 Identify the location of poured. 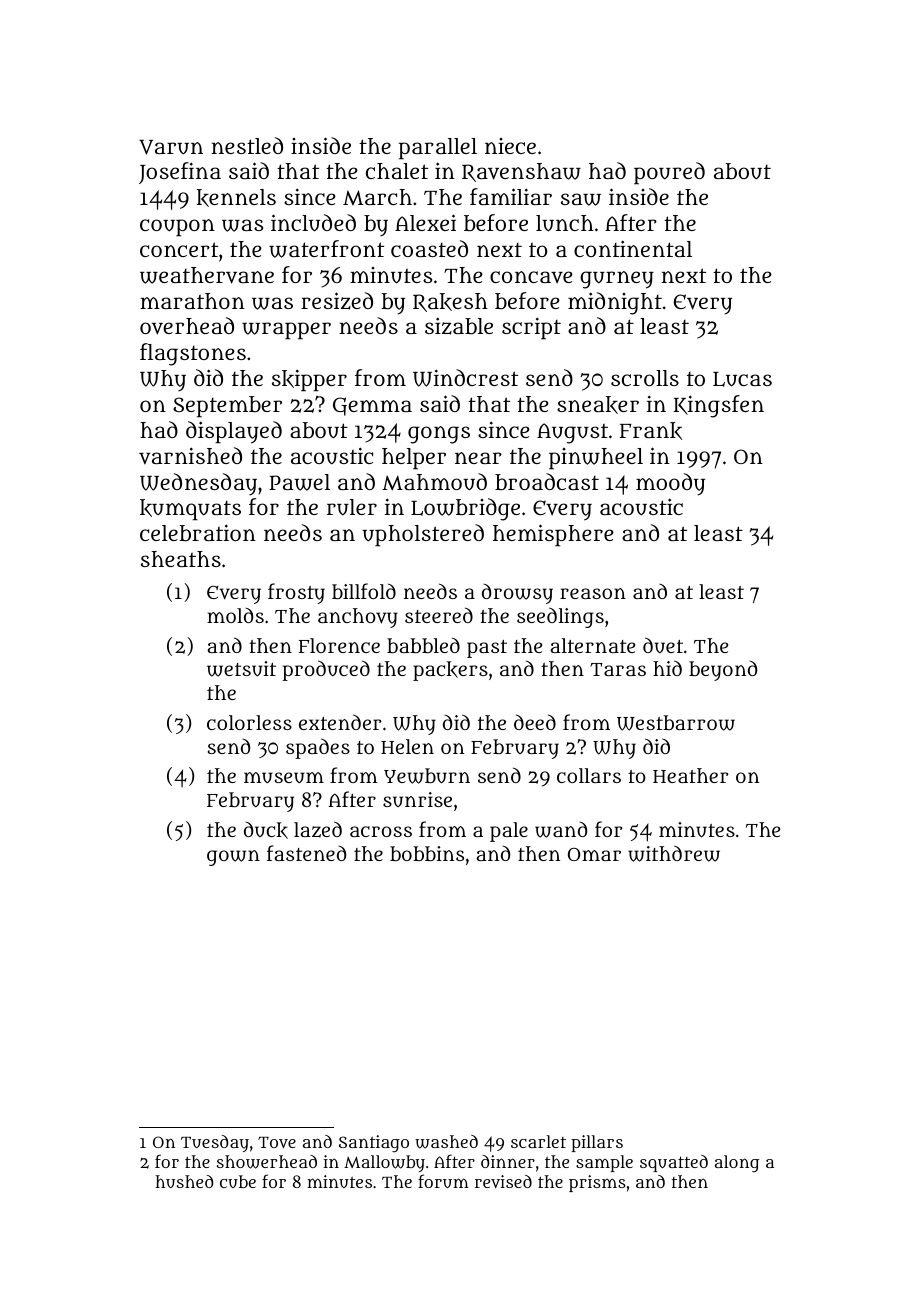
(669, 173).
